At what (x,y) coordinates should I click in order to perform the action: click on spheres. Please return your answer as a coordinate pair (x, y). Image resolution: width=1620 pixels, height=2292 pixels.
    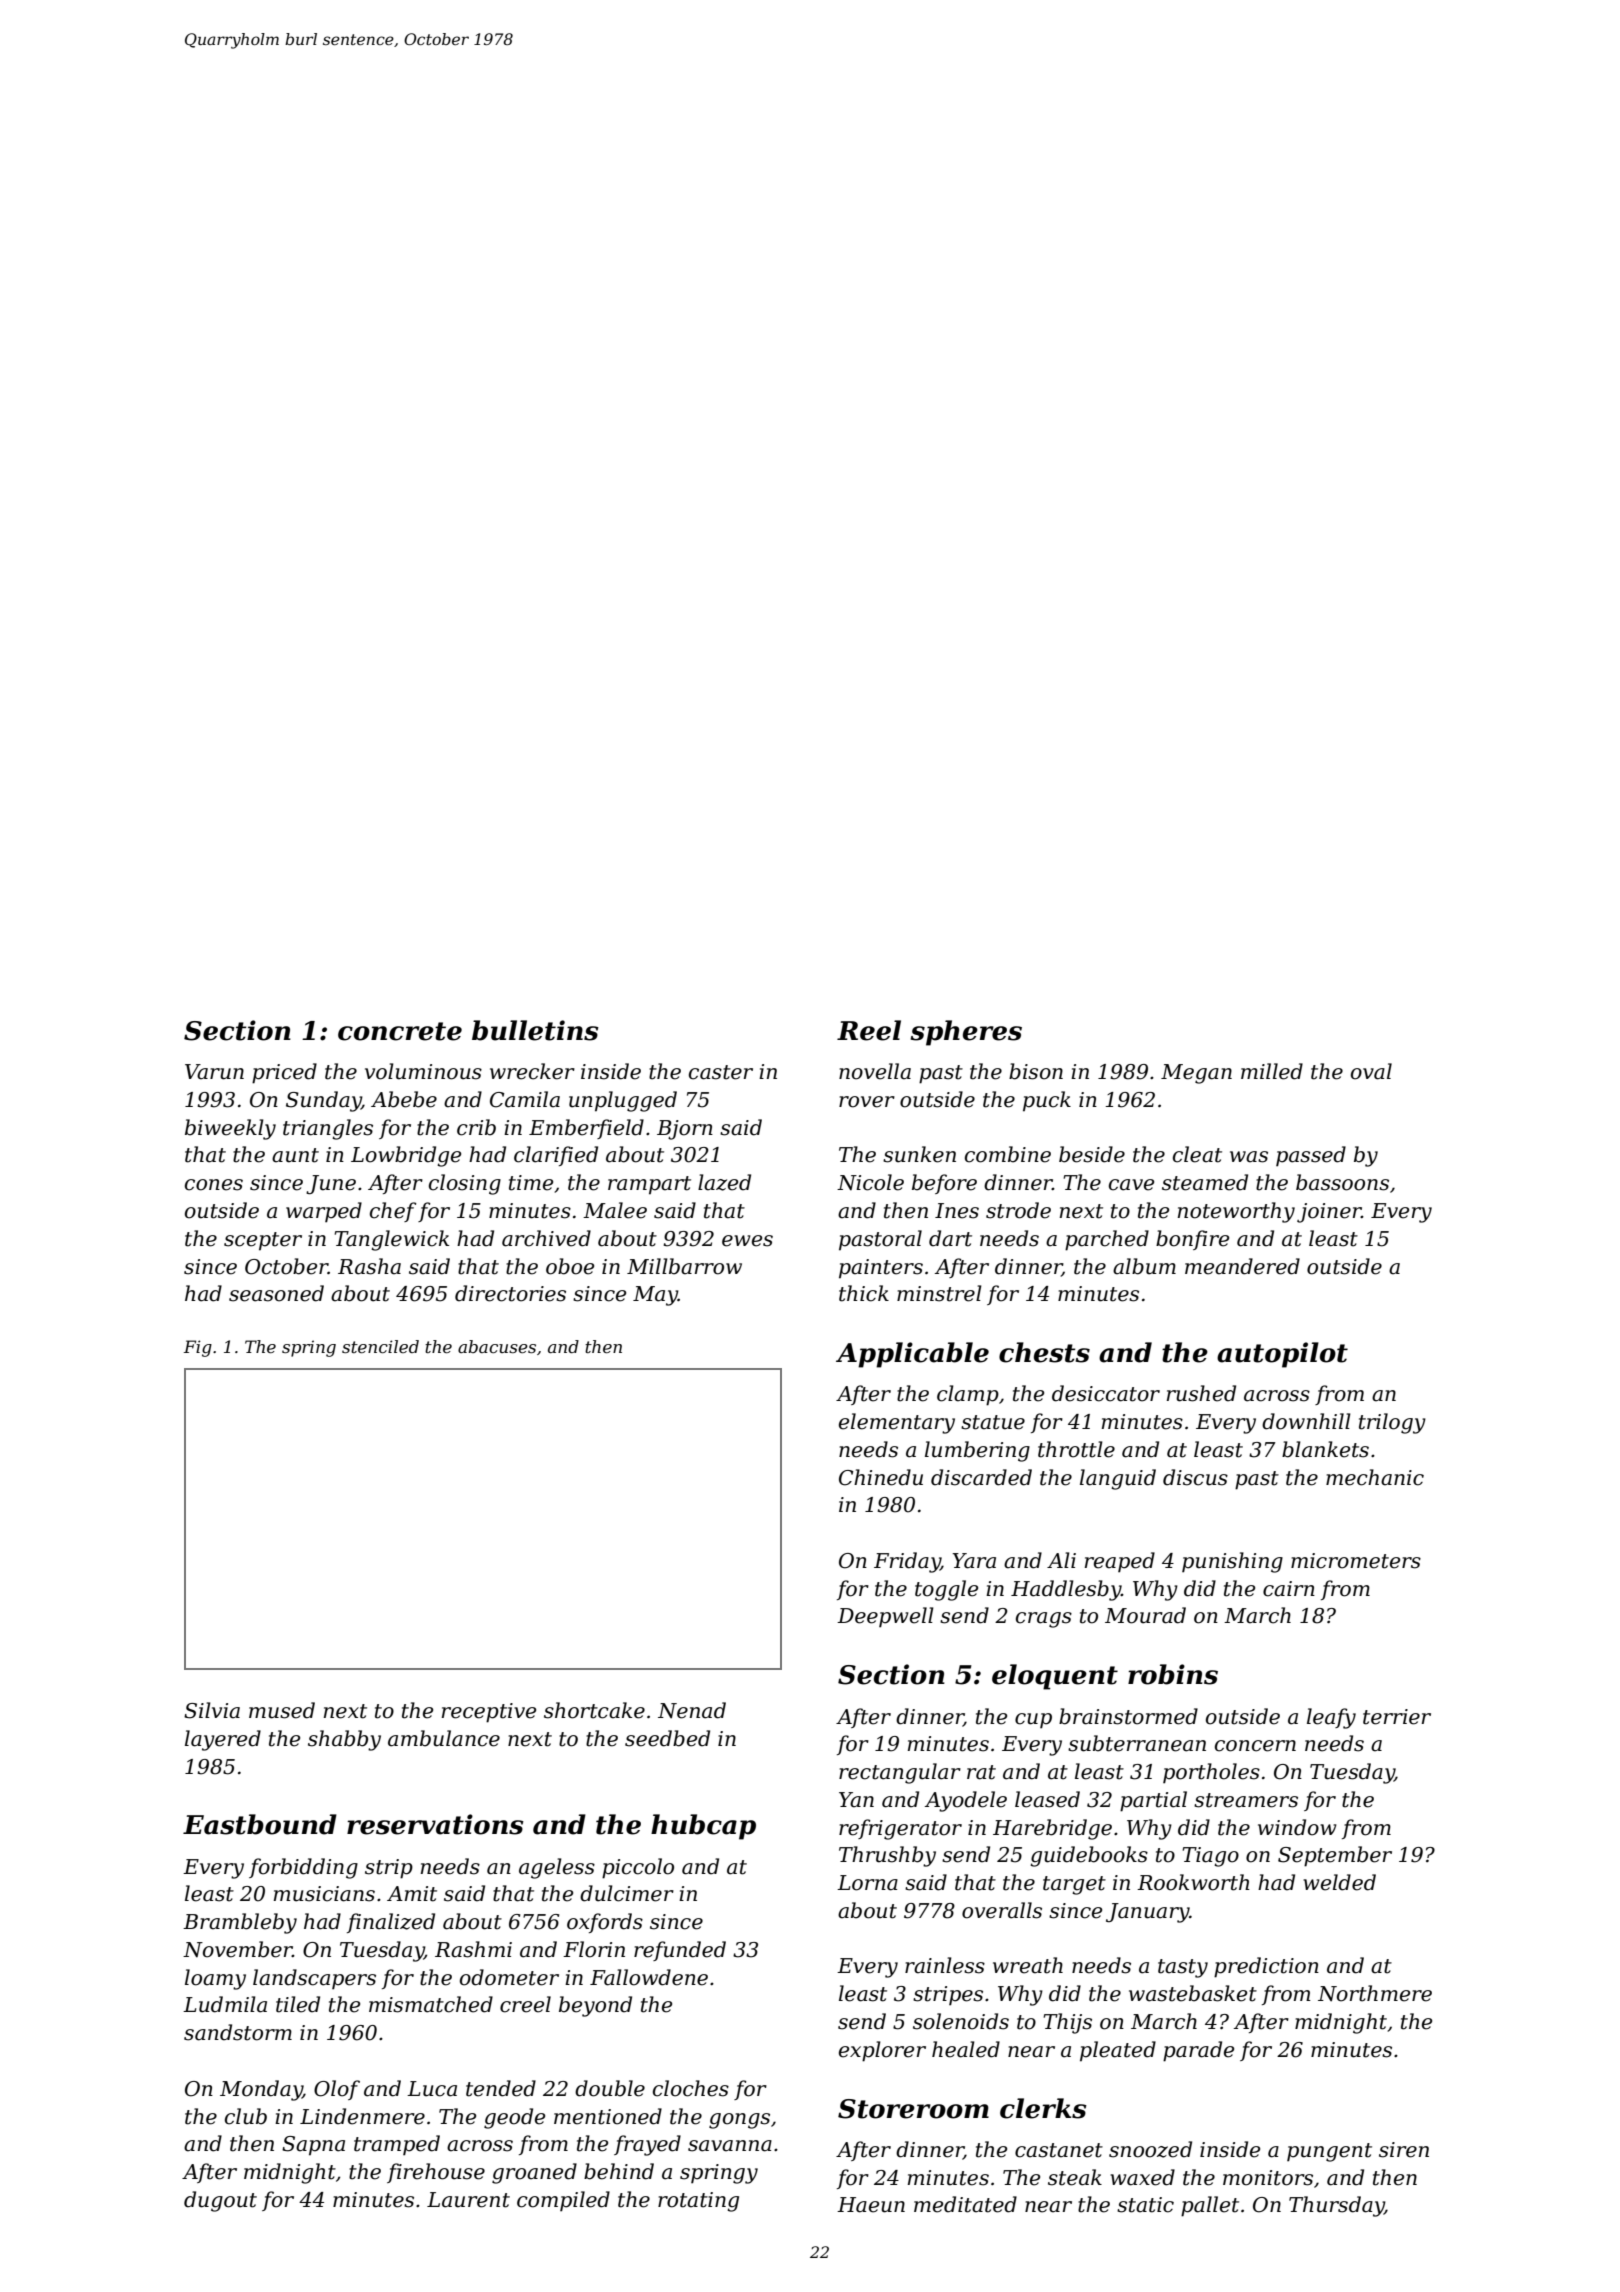
    Looking at the image, I should click on (966, 1033).
